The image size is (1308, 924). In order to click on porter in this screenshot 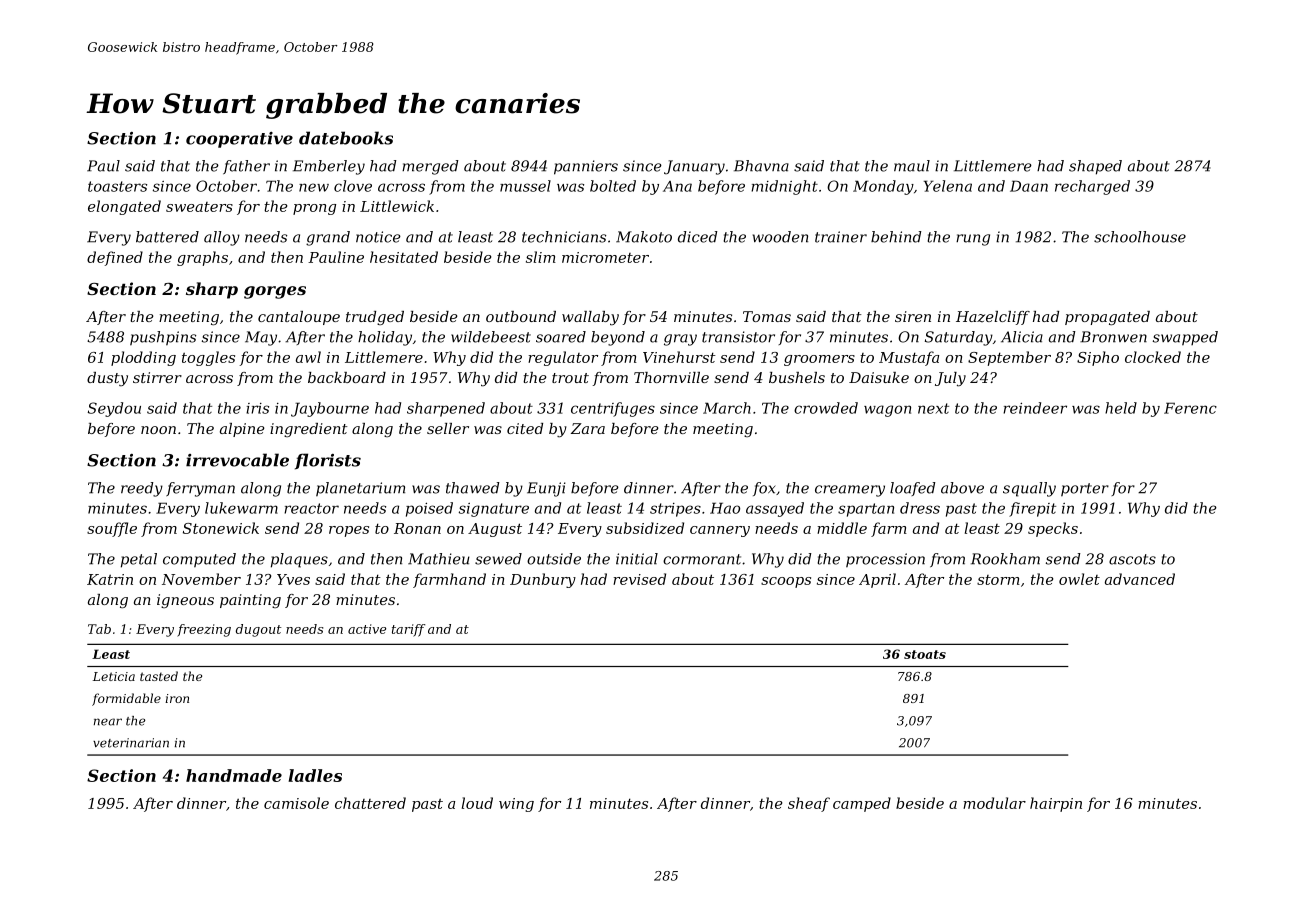, I will do `click(1085, 490)`.
